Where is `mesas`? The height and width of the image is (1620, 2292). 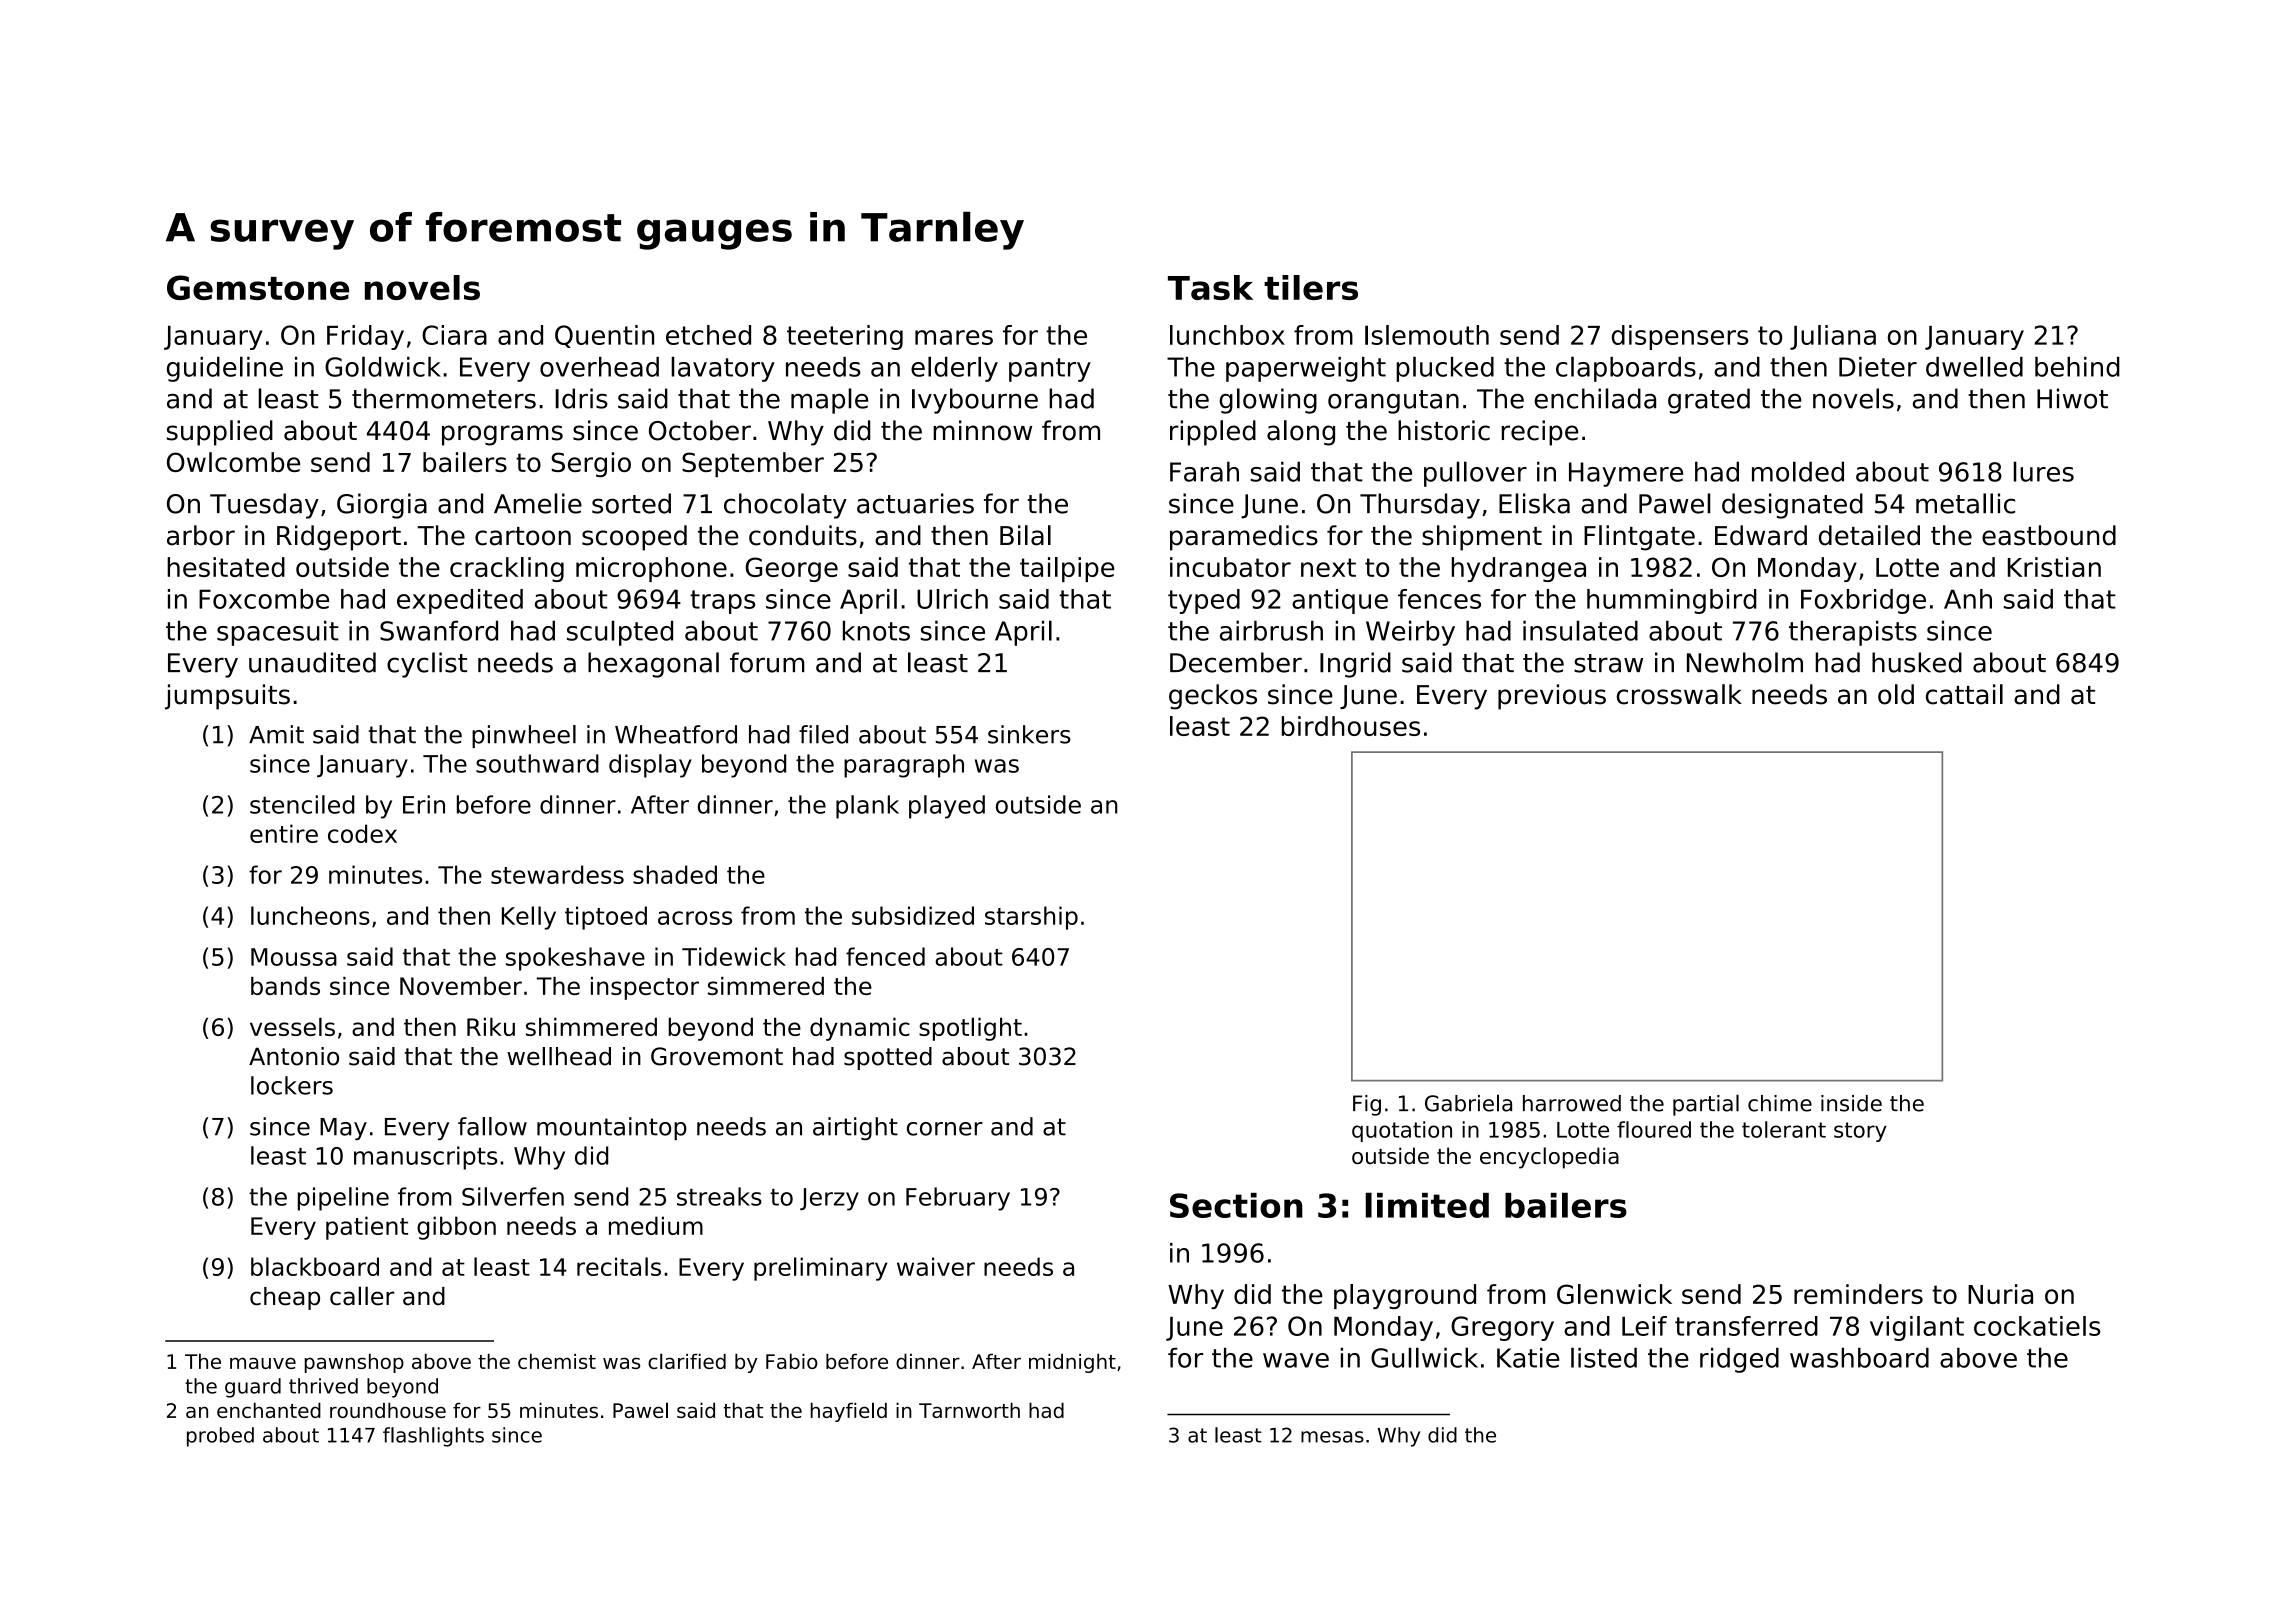
mesas is located at coordinates (1332, 1437).
